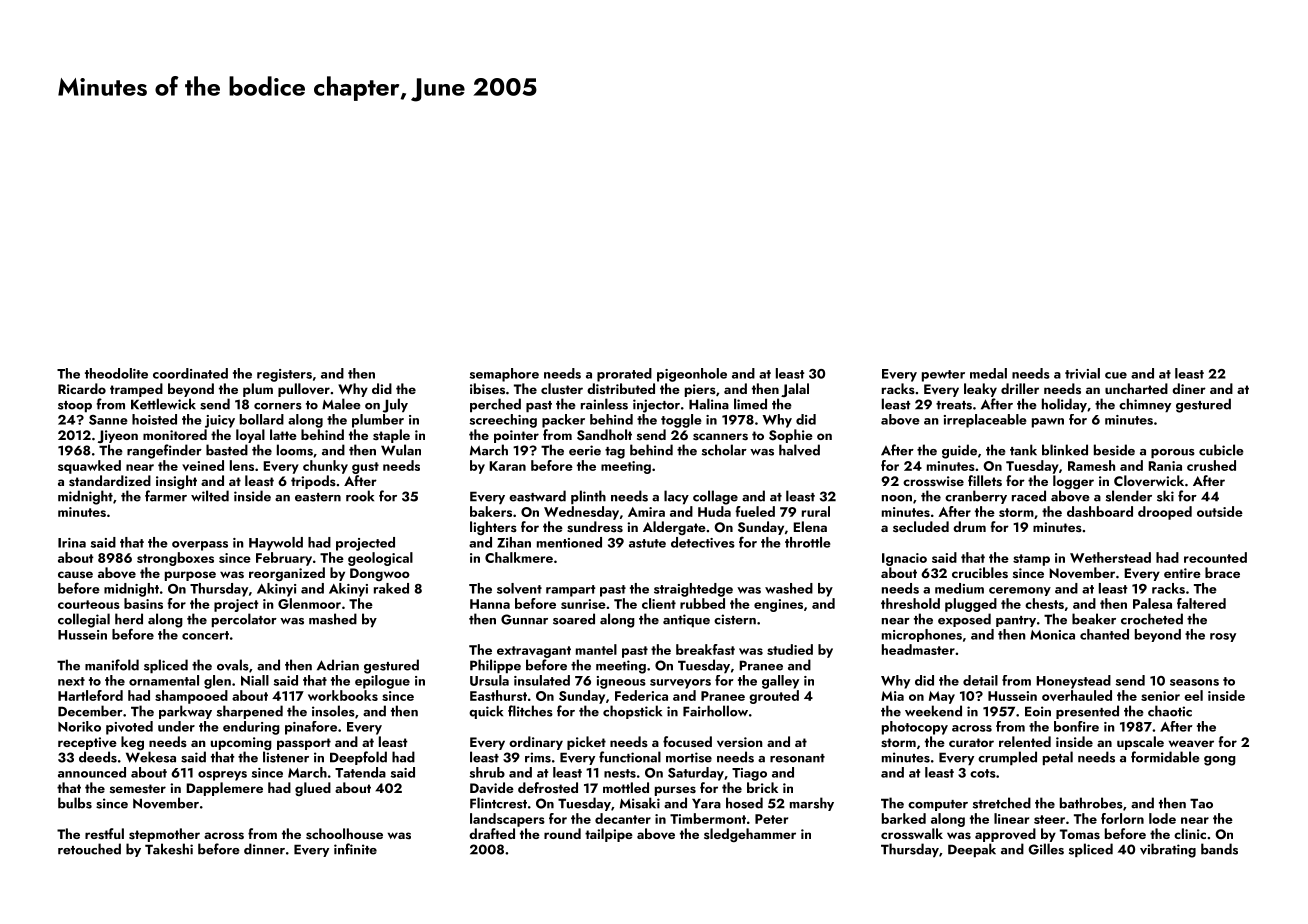 The width and height of the page is (1308, 924). What do you see at coordinates (1182, 573) in the page?
I see `entire` at bounding box center [1182, 573].
